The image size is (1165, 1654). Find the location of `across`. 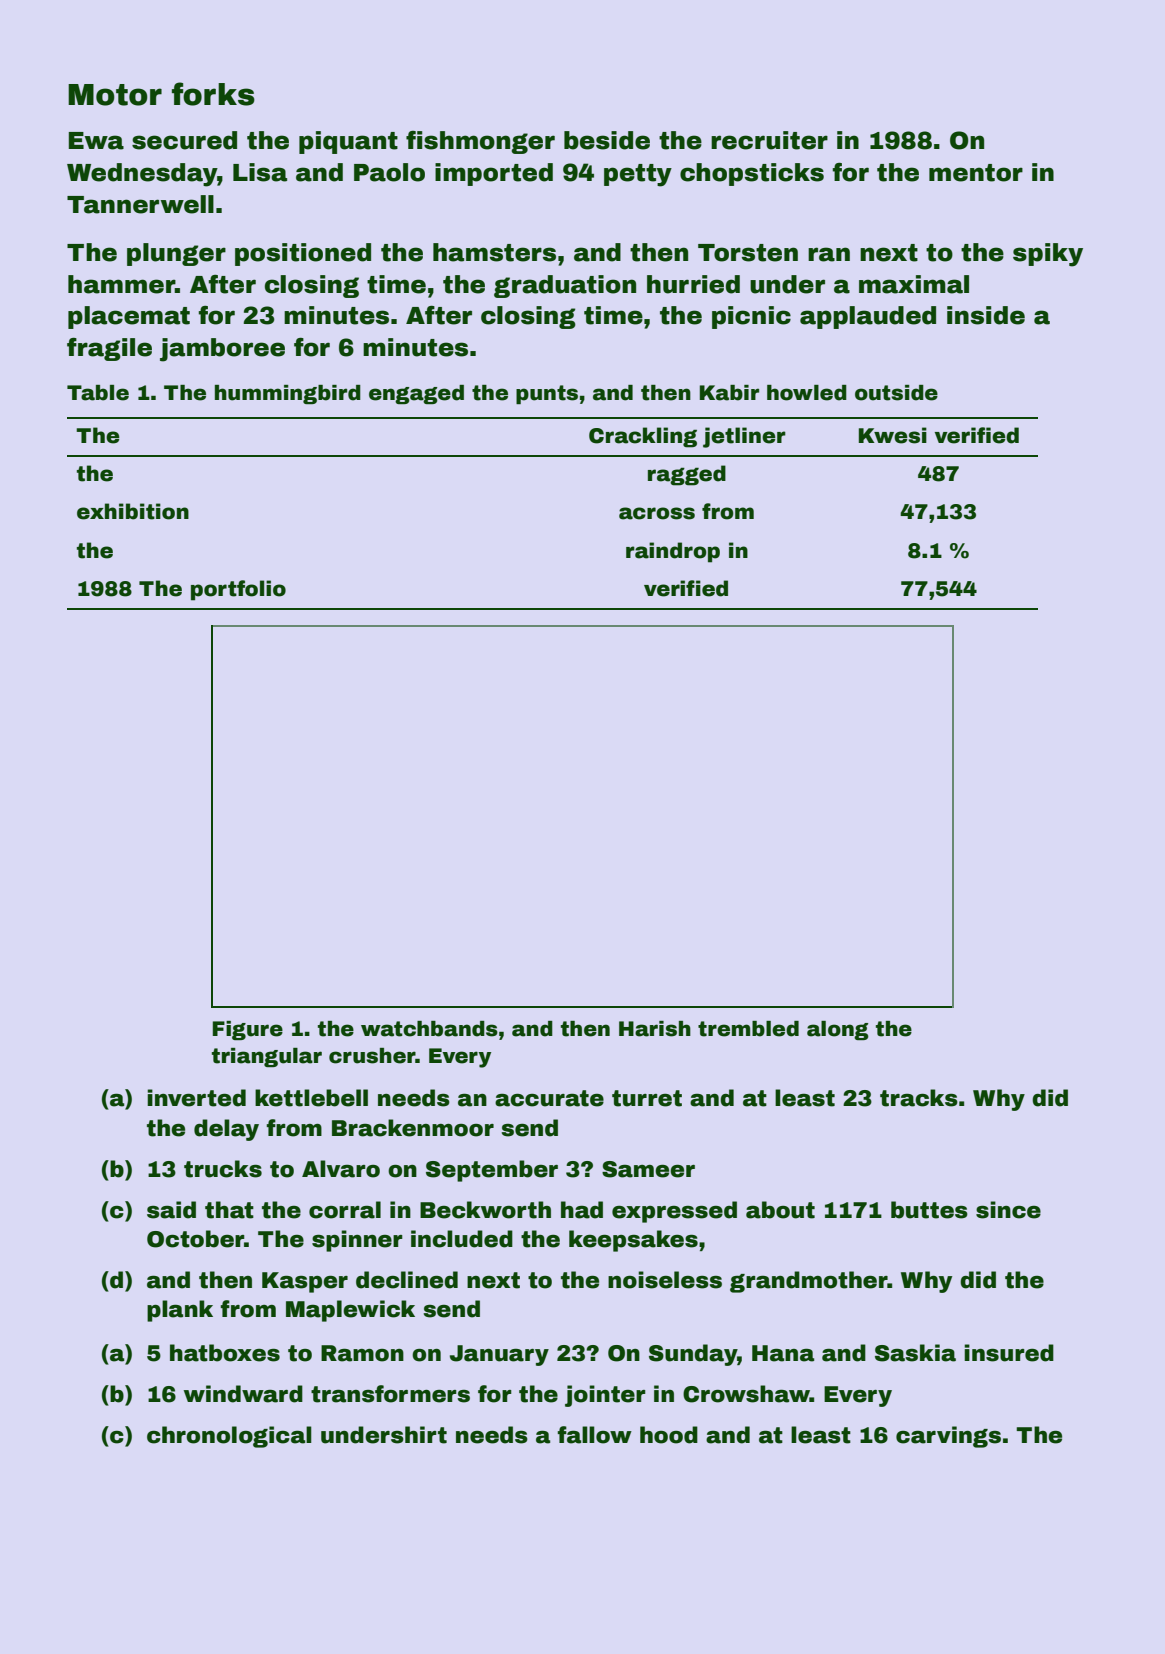

across is located at coordinates (657, 513).
